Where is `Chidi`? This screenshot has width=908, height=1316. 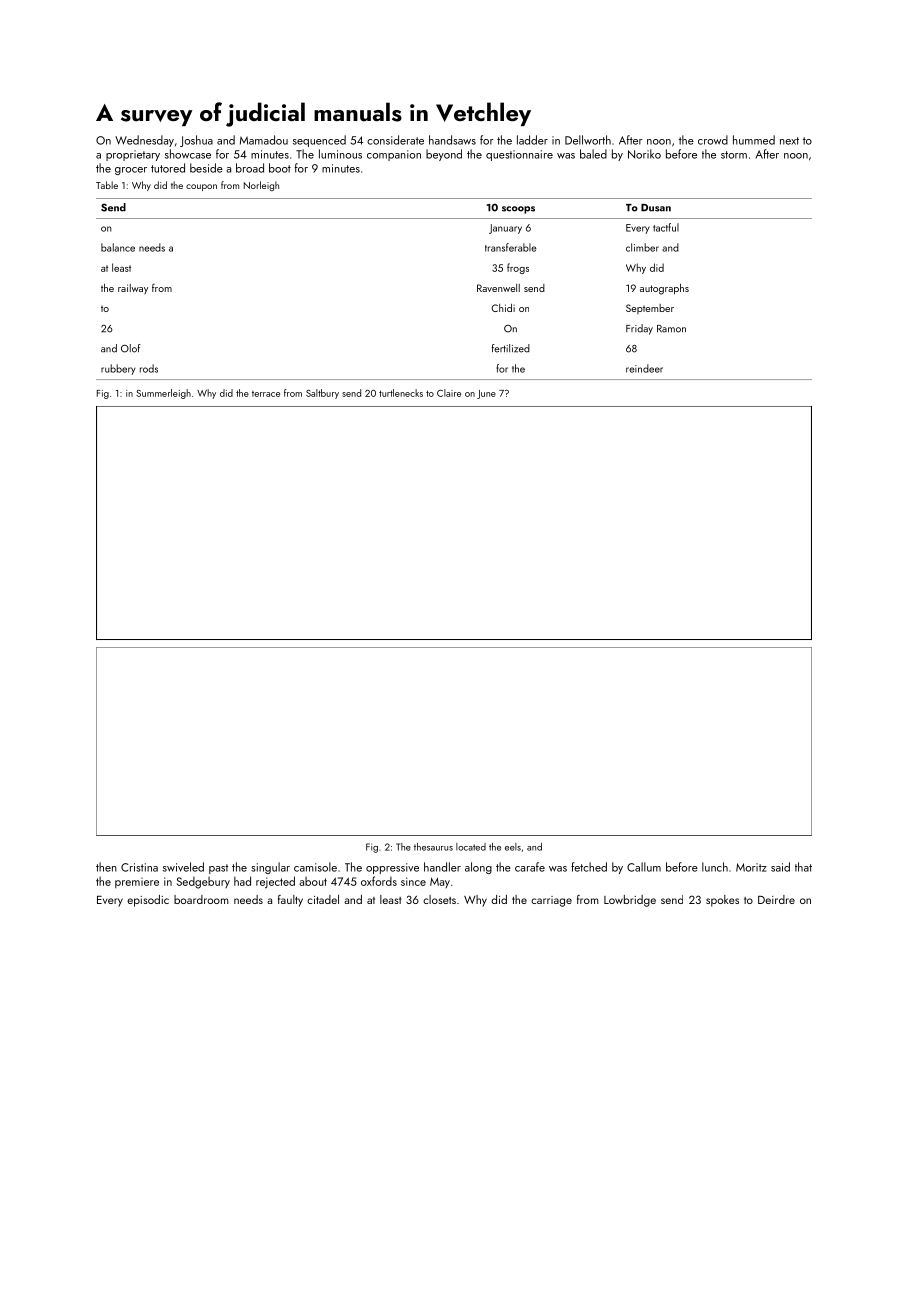
Chidi is located at coordinates (503, 308).
